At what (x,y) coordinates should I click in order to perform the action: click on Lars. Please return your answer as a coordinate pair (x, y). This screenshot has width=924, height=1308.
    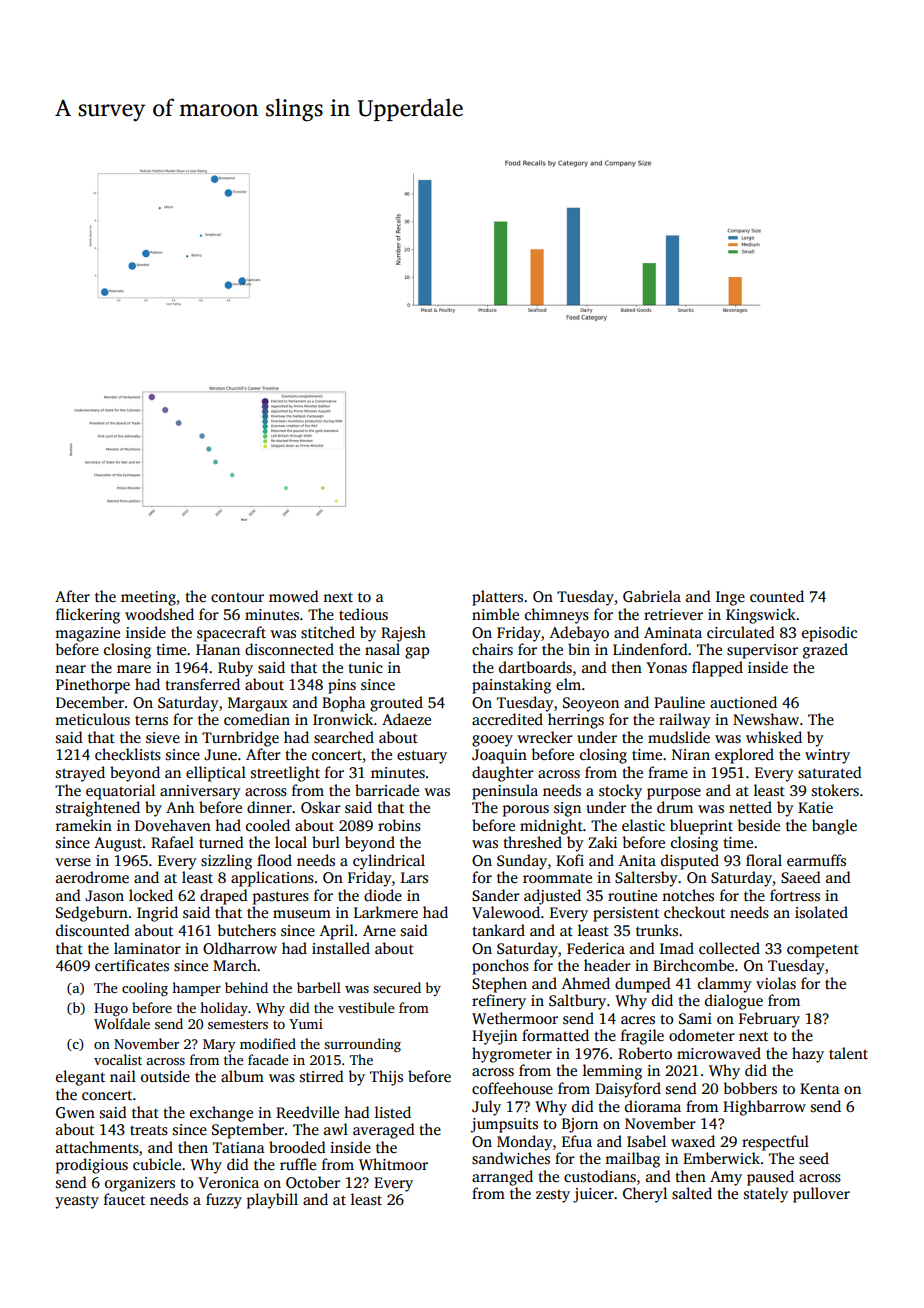
    Looking at the image, I should click on (414, 877).
